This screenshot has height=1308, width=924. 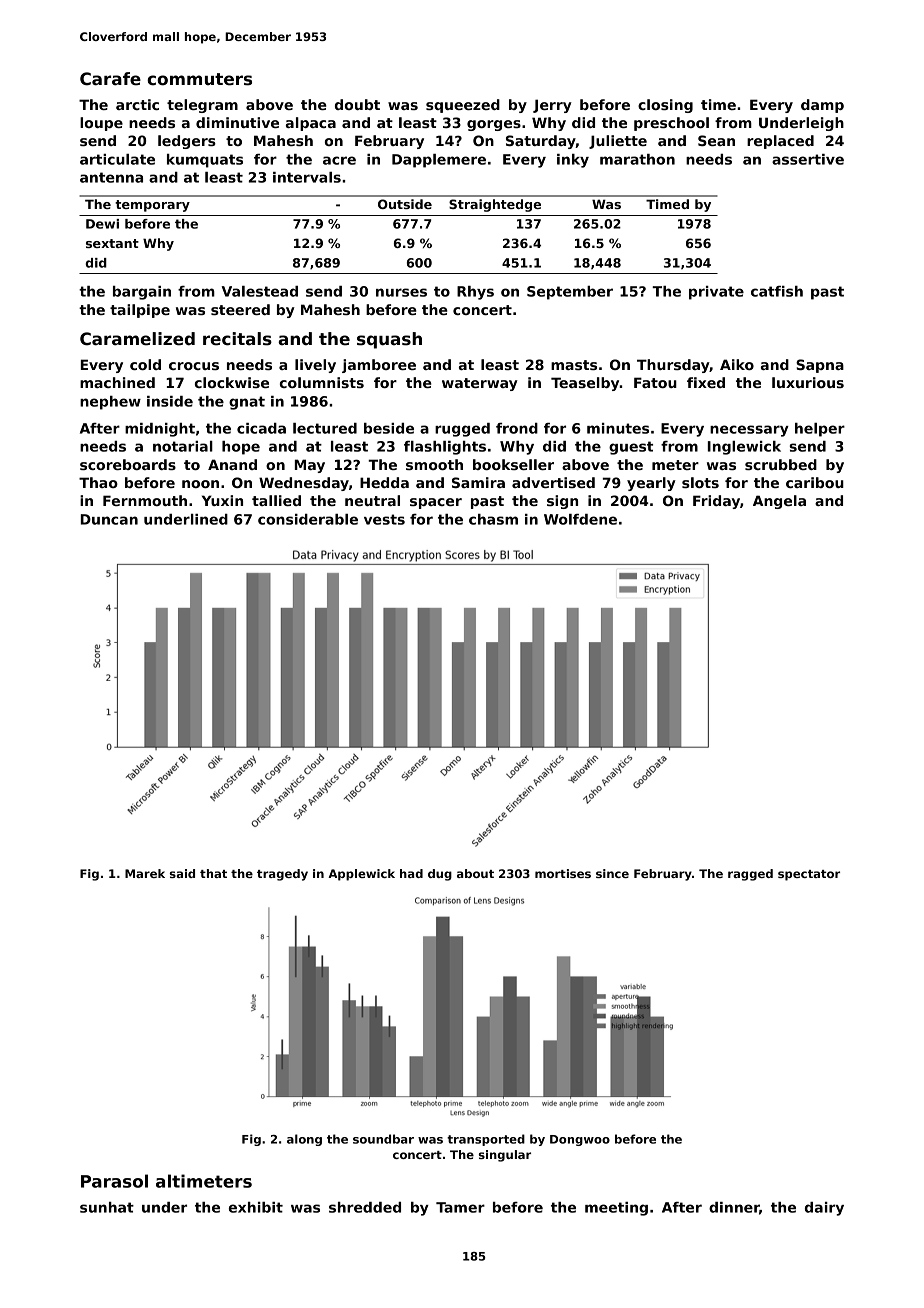 What do you see at coordinates (460, 1207) in the screenshot?
I see `Tamer` at bounding box center [460, 1207].
